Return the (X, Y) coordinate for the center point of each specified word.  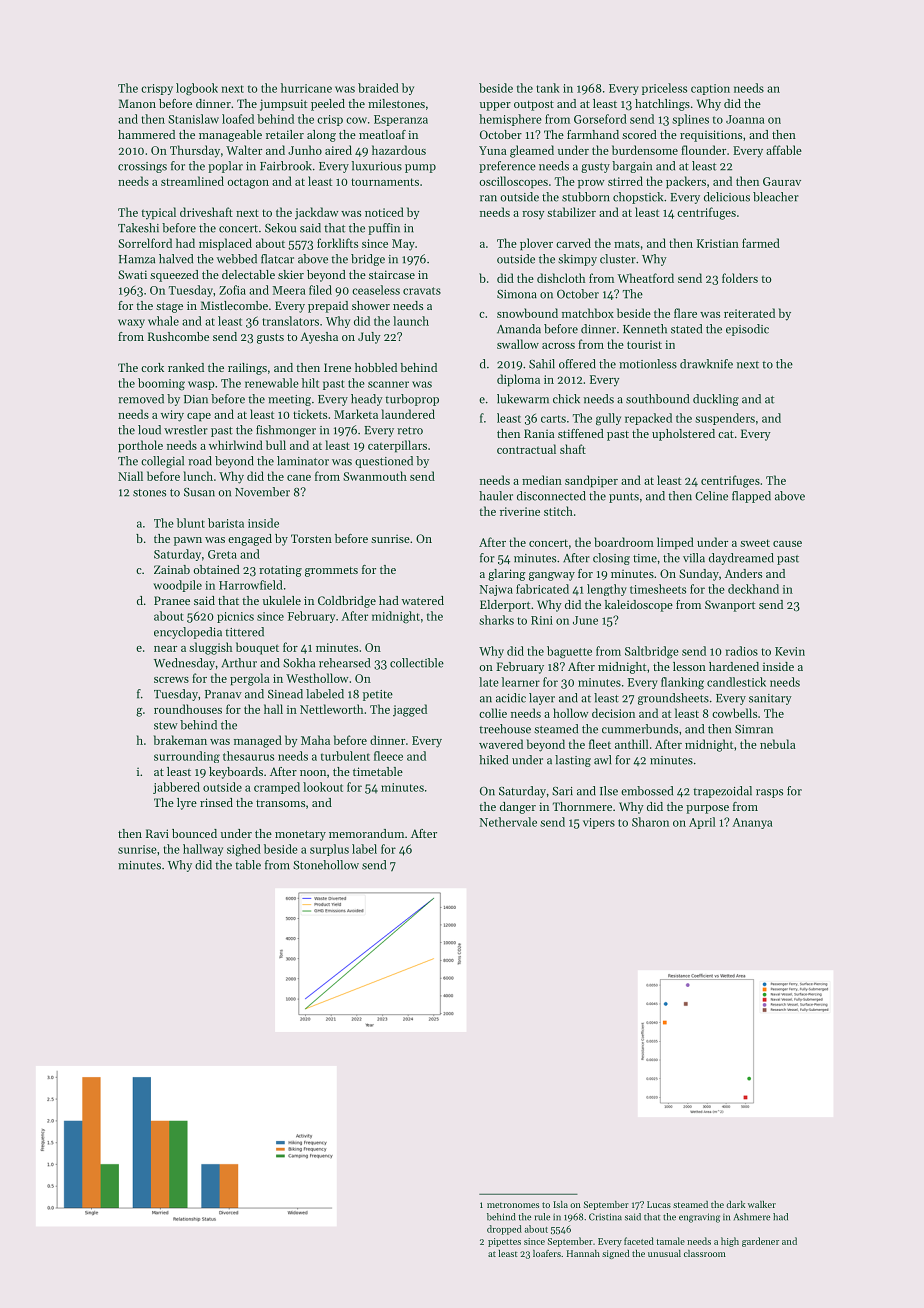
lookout (323, 787)
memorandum (366, 833)
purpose (707, 809)
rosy (533, 215)
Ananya (752, 823)
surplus (329, 850)
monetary (300, 835)
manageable (230, 136)
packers (686, 182)
